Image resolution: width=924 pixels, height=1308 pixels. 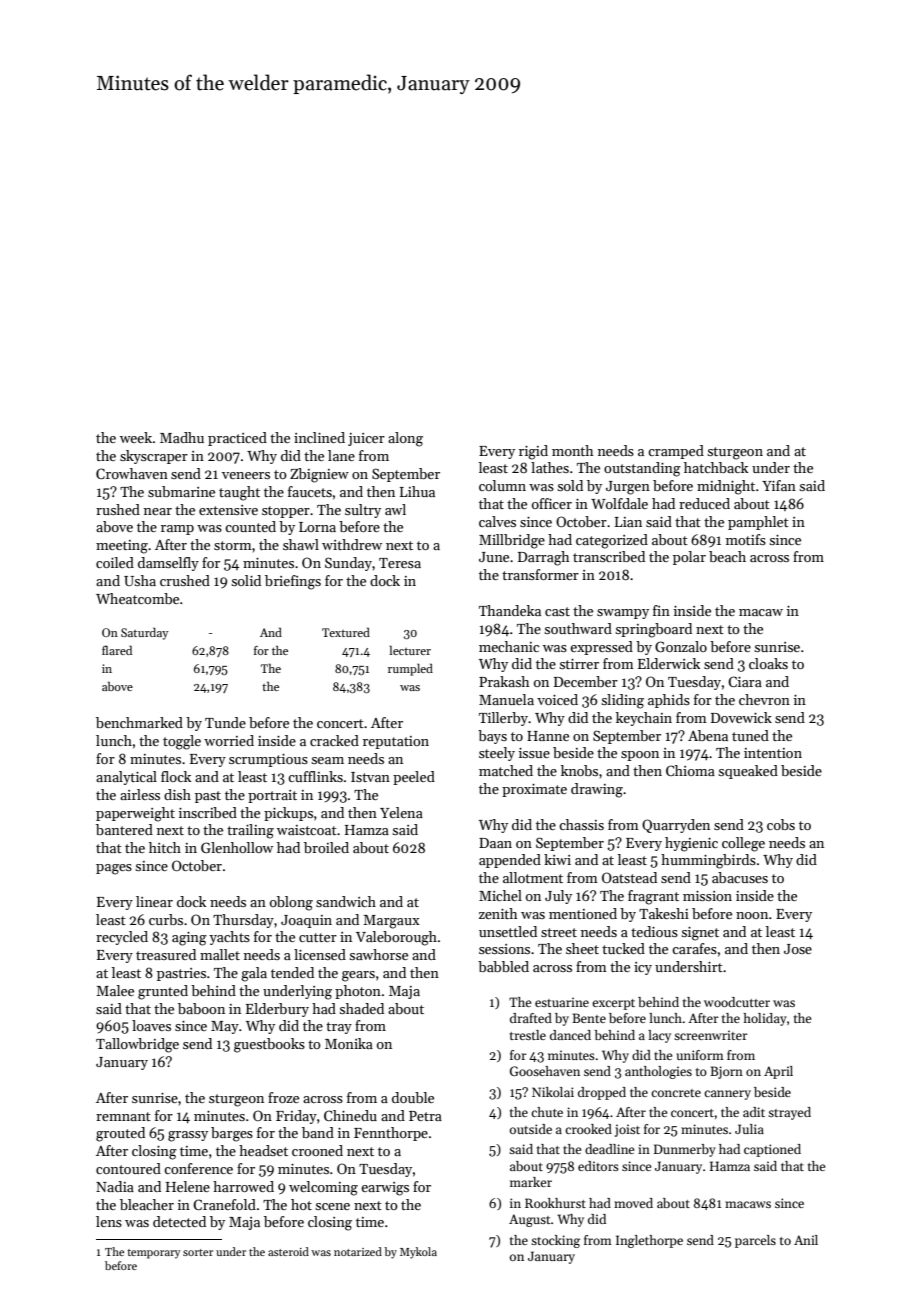 I want to click on photon, so click(x=358, y=992).
